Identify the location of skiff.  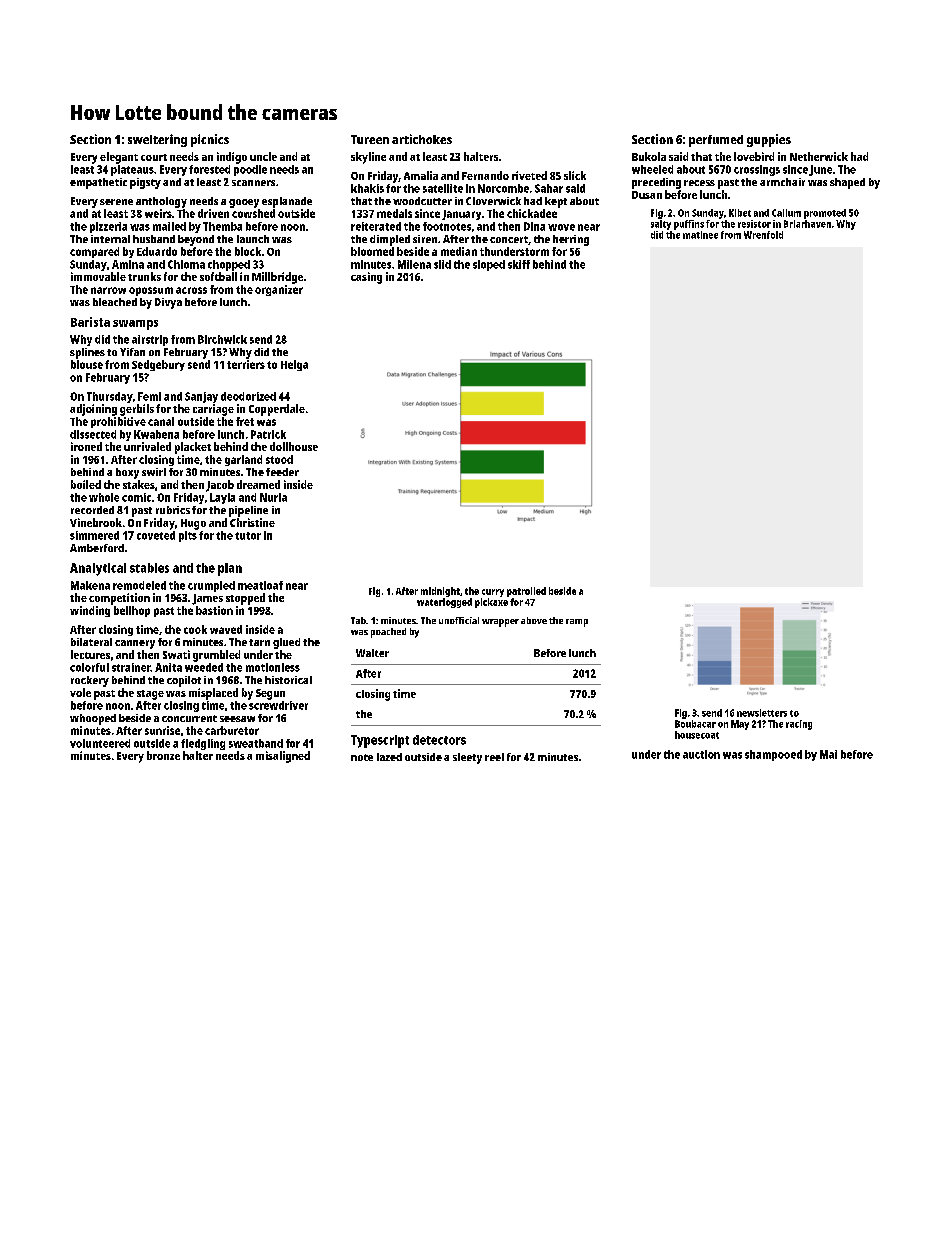
(519, 264).
